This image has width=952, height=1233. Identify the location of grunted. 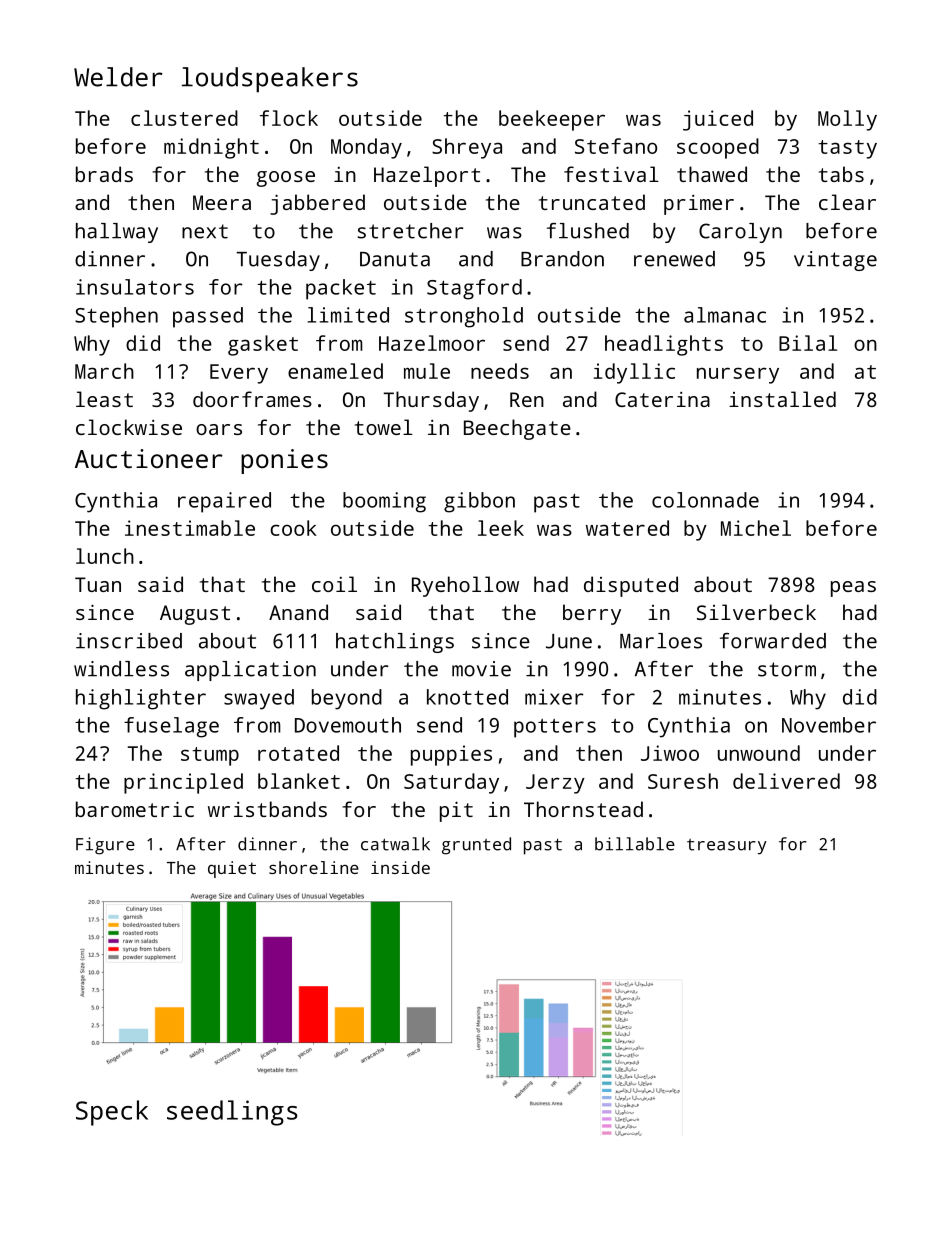
(476, 846).
